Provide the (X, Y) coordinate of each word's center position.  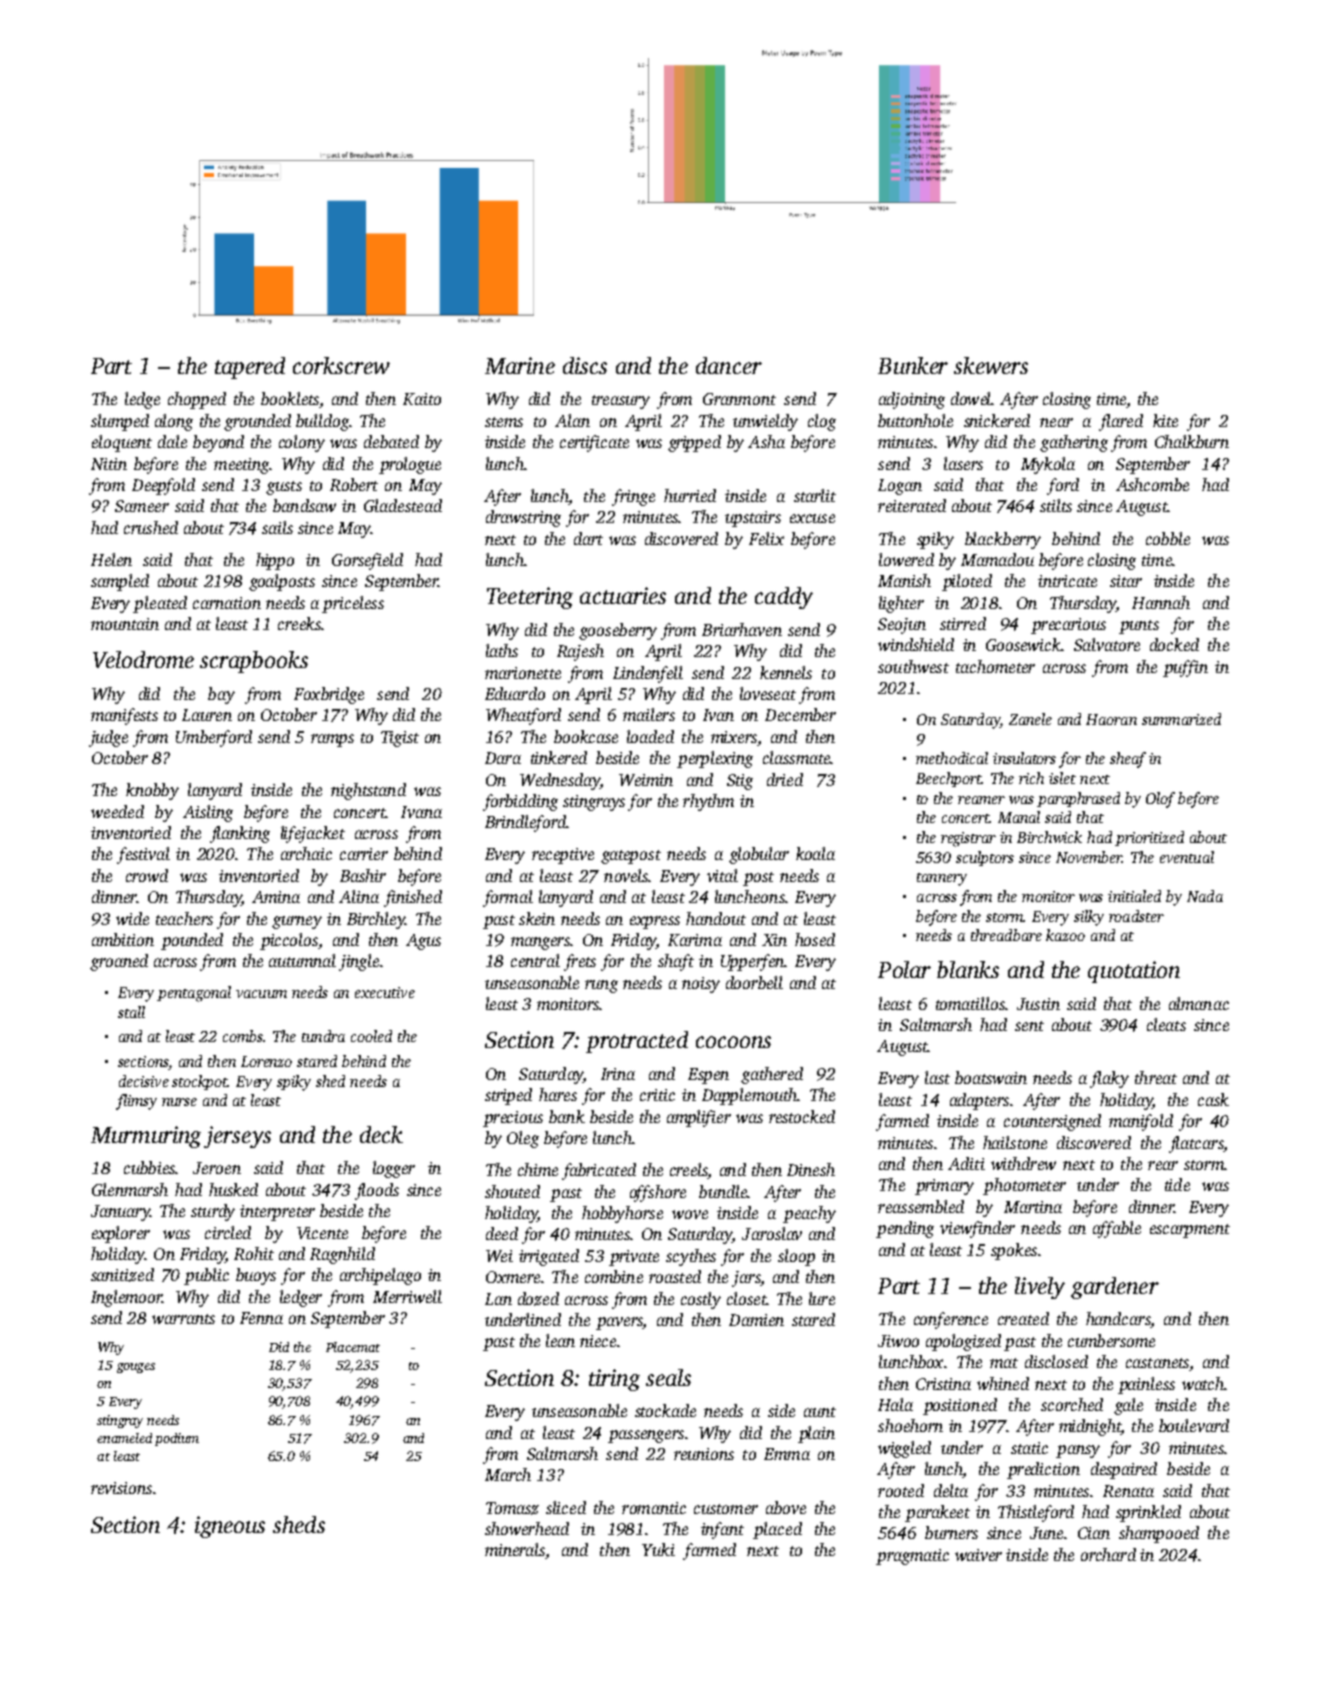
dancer (729, 365)
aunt (820, 1412)
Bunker (913, 365)
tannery (942, 879)
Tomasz (512, 1508)
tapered (250, 368)
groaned (119, 962)
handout (716, 918)
